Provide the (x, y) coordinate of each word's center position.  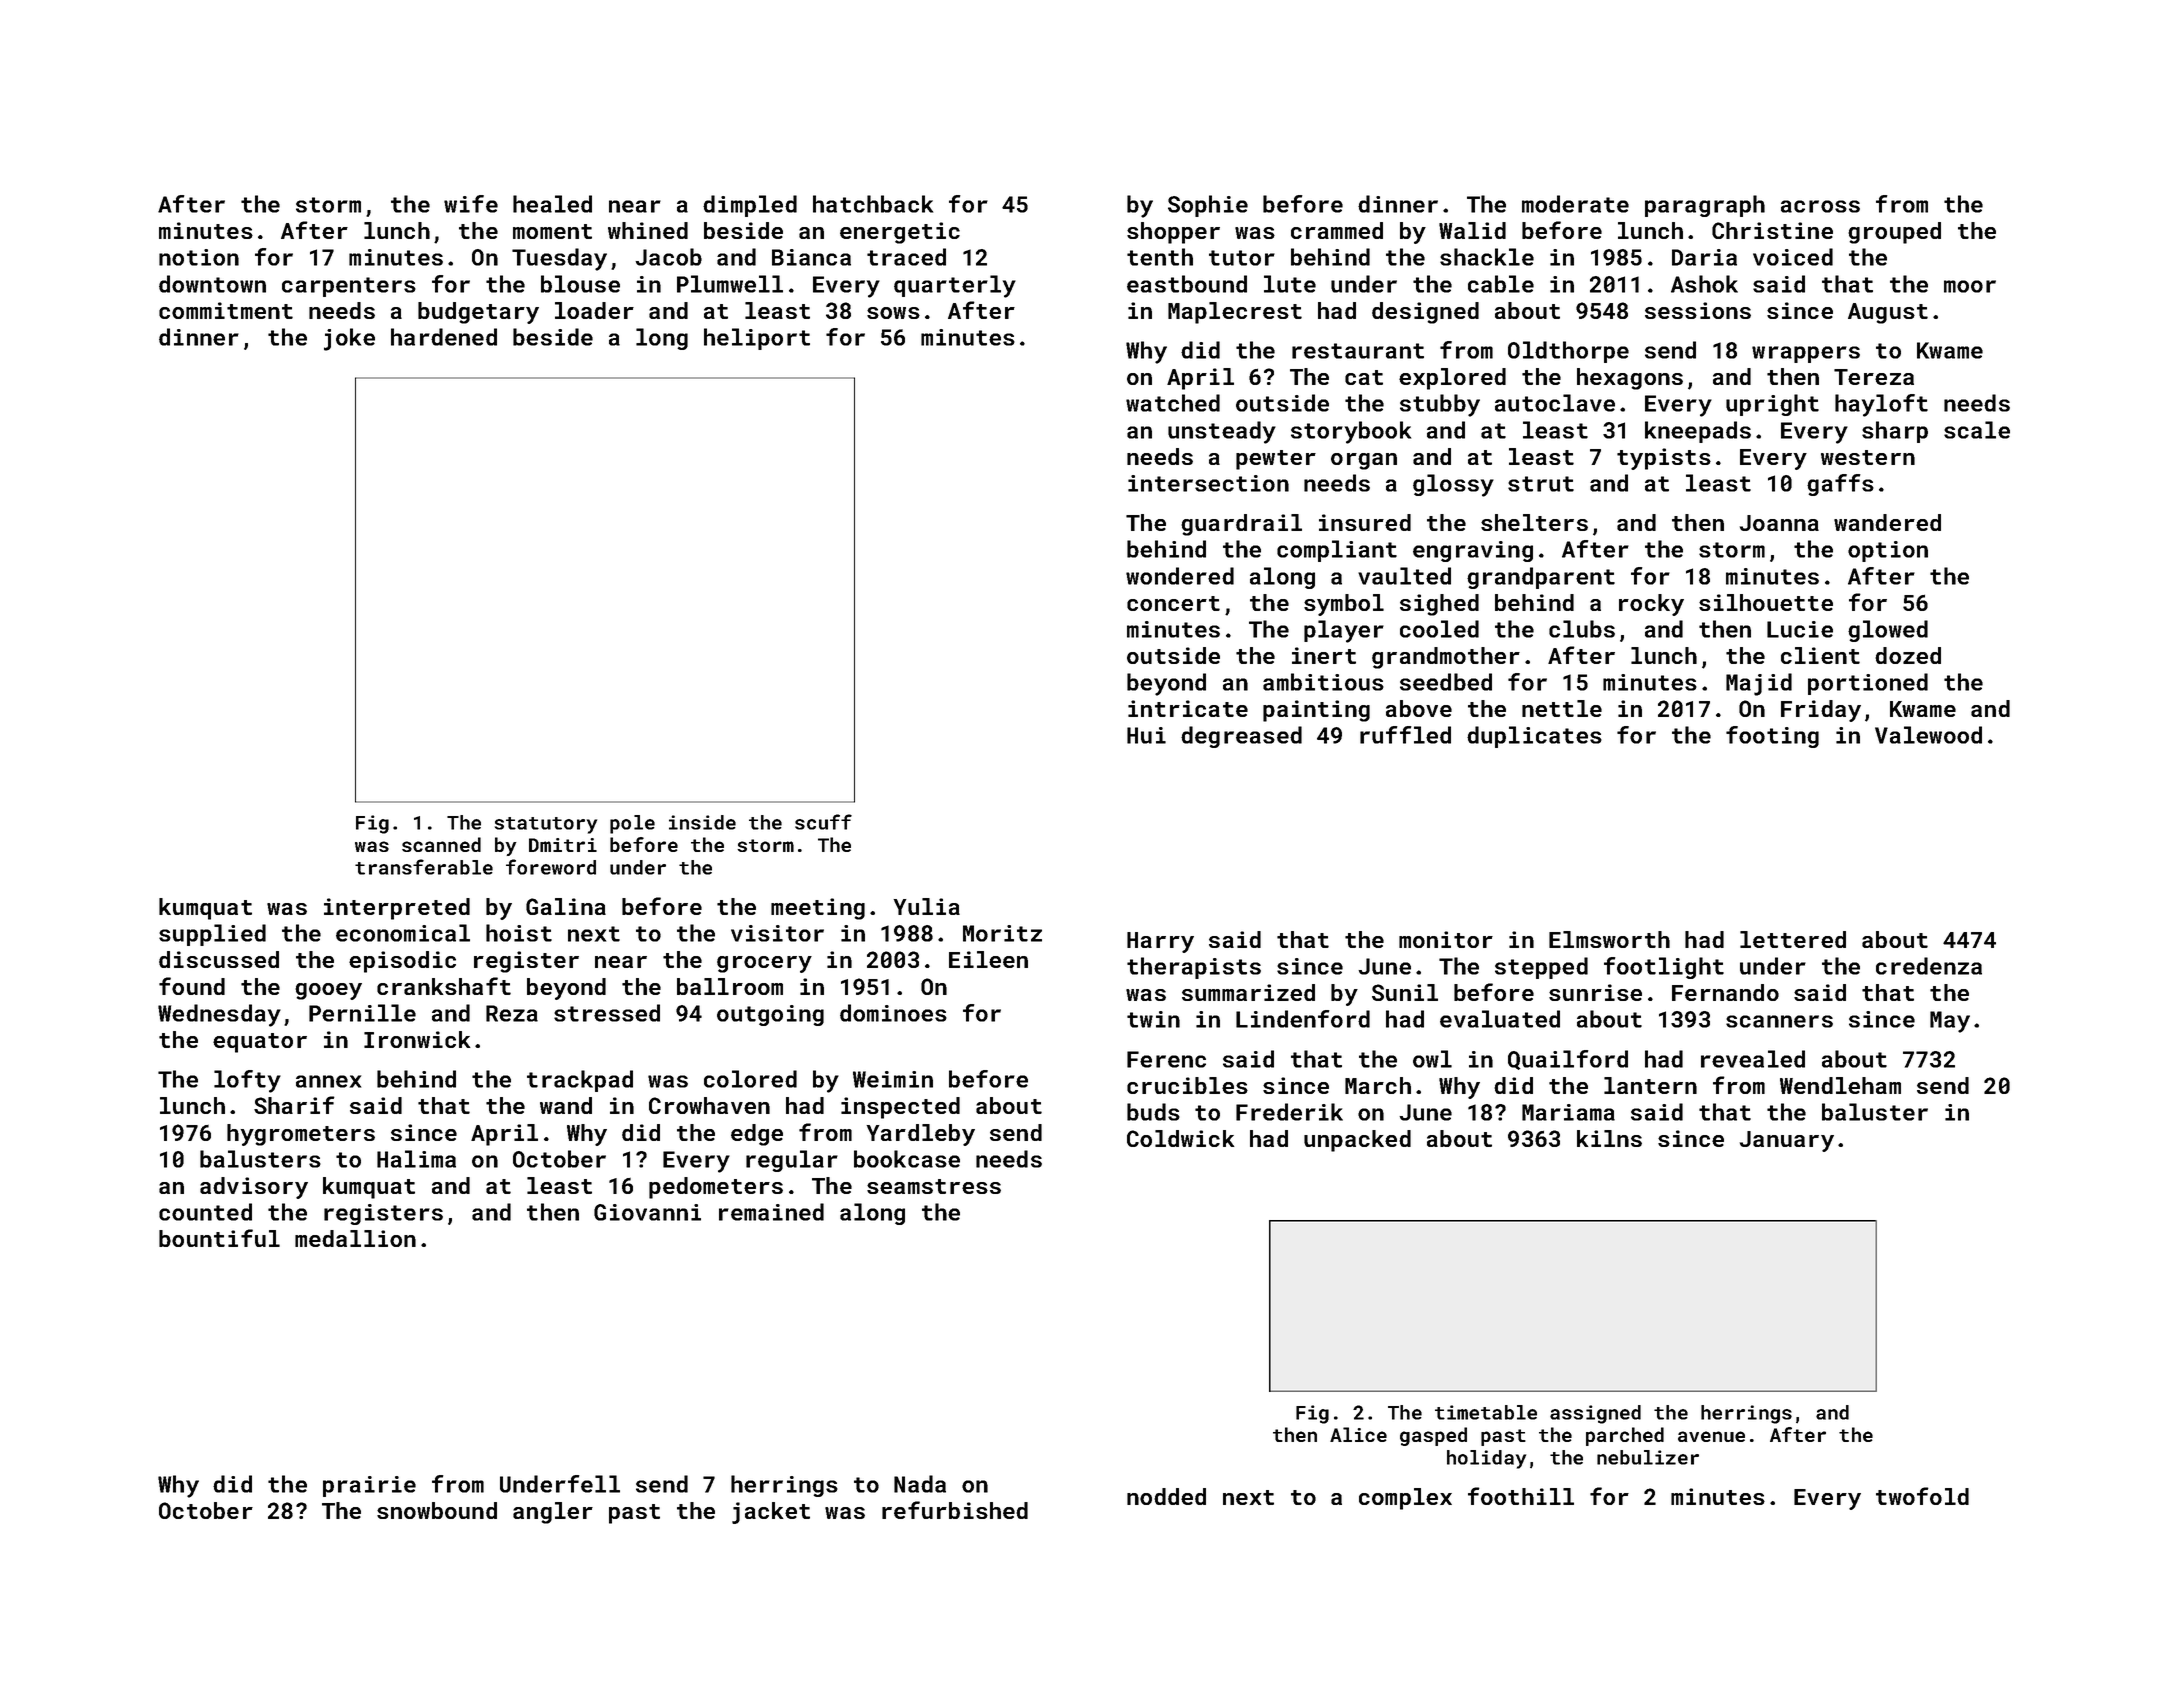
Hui (1146, 735)
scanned (441, 844)
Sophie (1208, 206)
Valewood (1928, 735)
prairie (369, 1486)
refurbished (955, 1510)
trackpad (580, 1081)
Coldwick (1181, 1138)
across (1820, 206)
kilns (1609, 1138)
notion (199, 257)
